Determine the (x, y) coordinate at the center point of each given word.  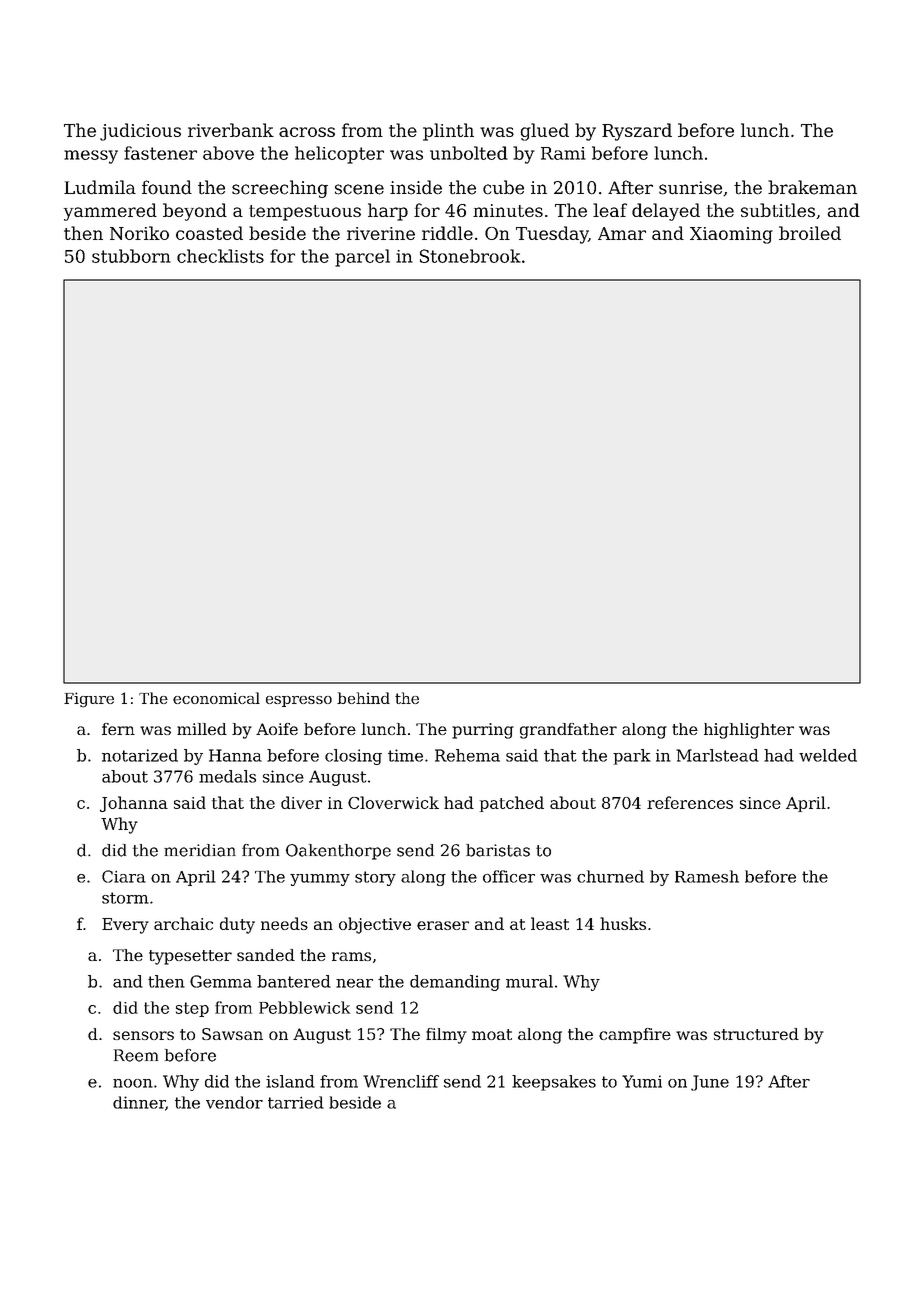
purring (483, 731)
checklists (220, 256)
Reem (136, 1055)
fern (118, 729)
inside (416, 187)
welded (828, 755)
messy (91, 157)
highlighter (749, 731)
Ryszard (637, 132)
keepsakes (554, 1083)
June (710, 1083)
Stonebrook (470, 256)
